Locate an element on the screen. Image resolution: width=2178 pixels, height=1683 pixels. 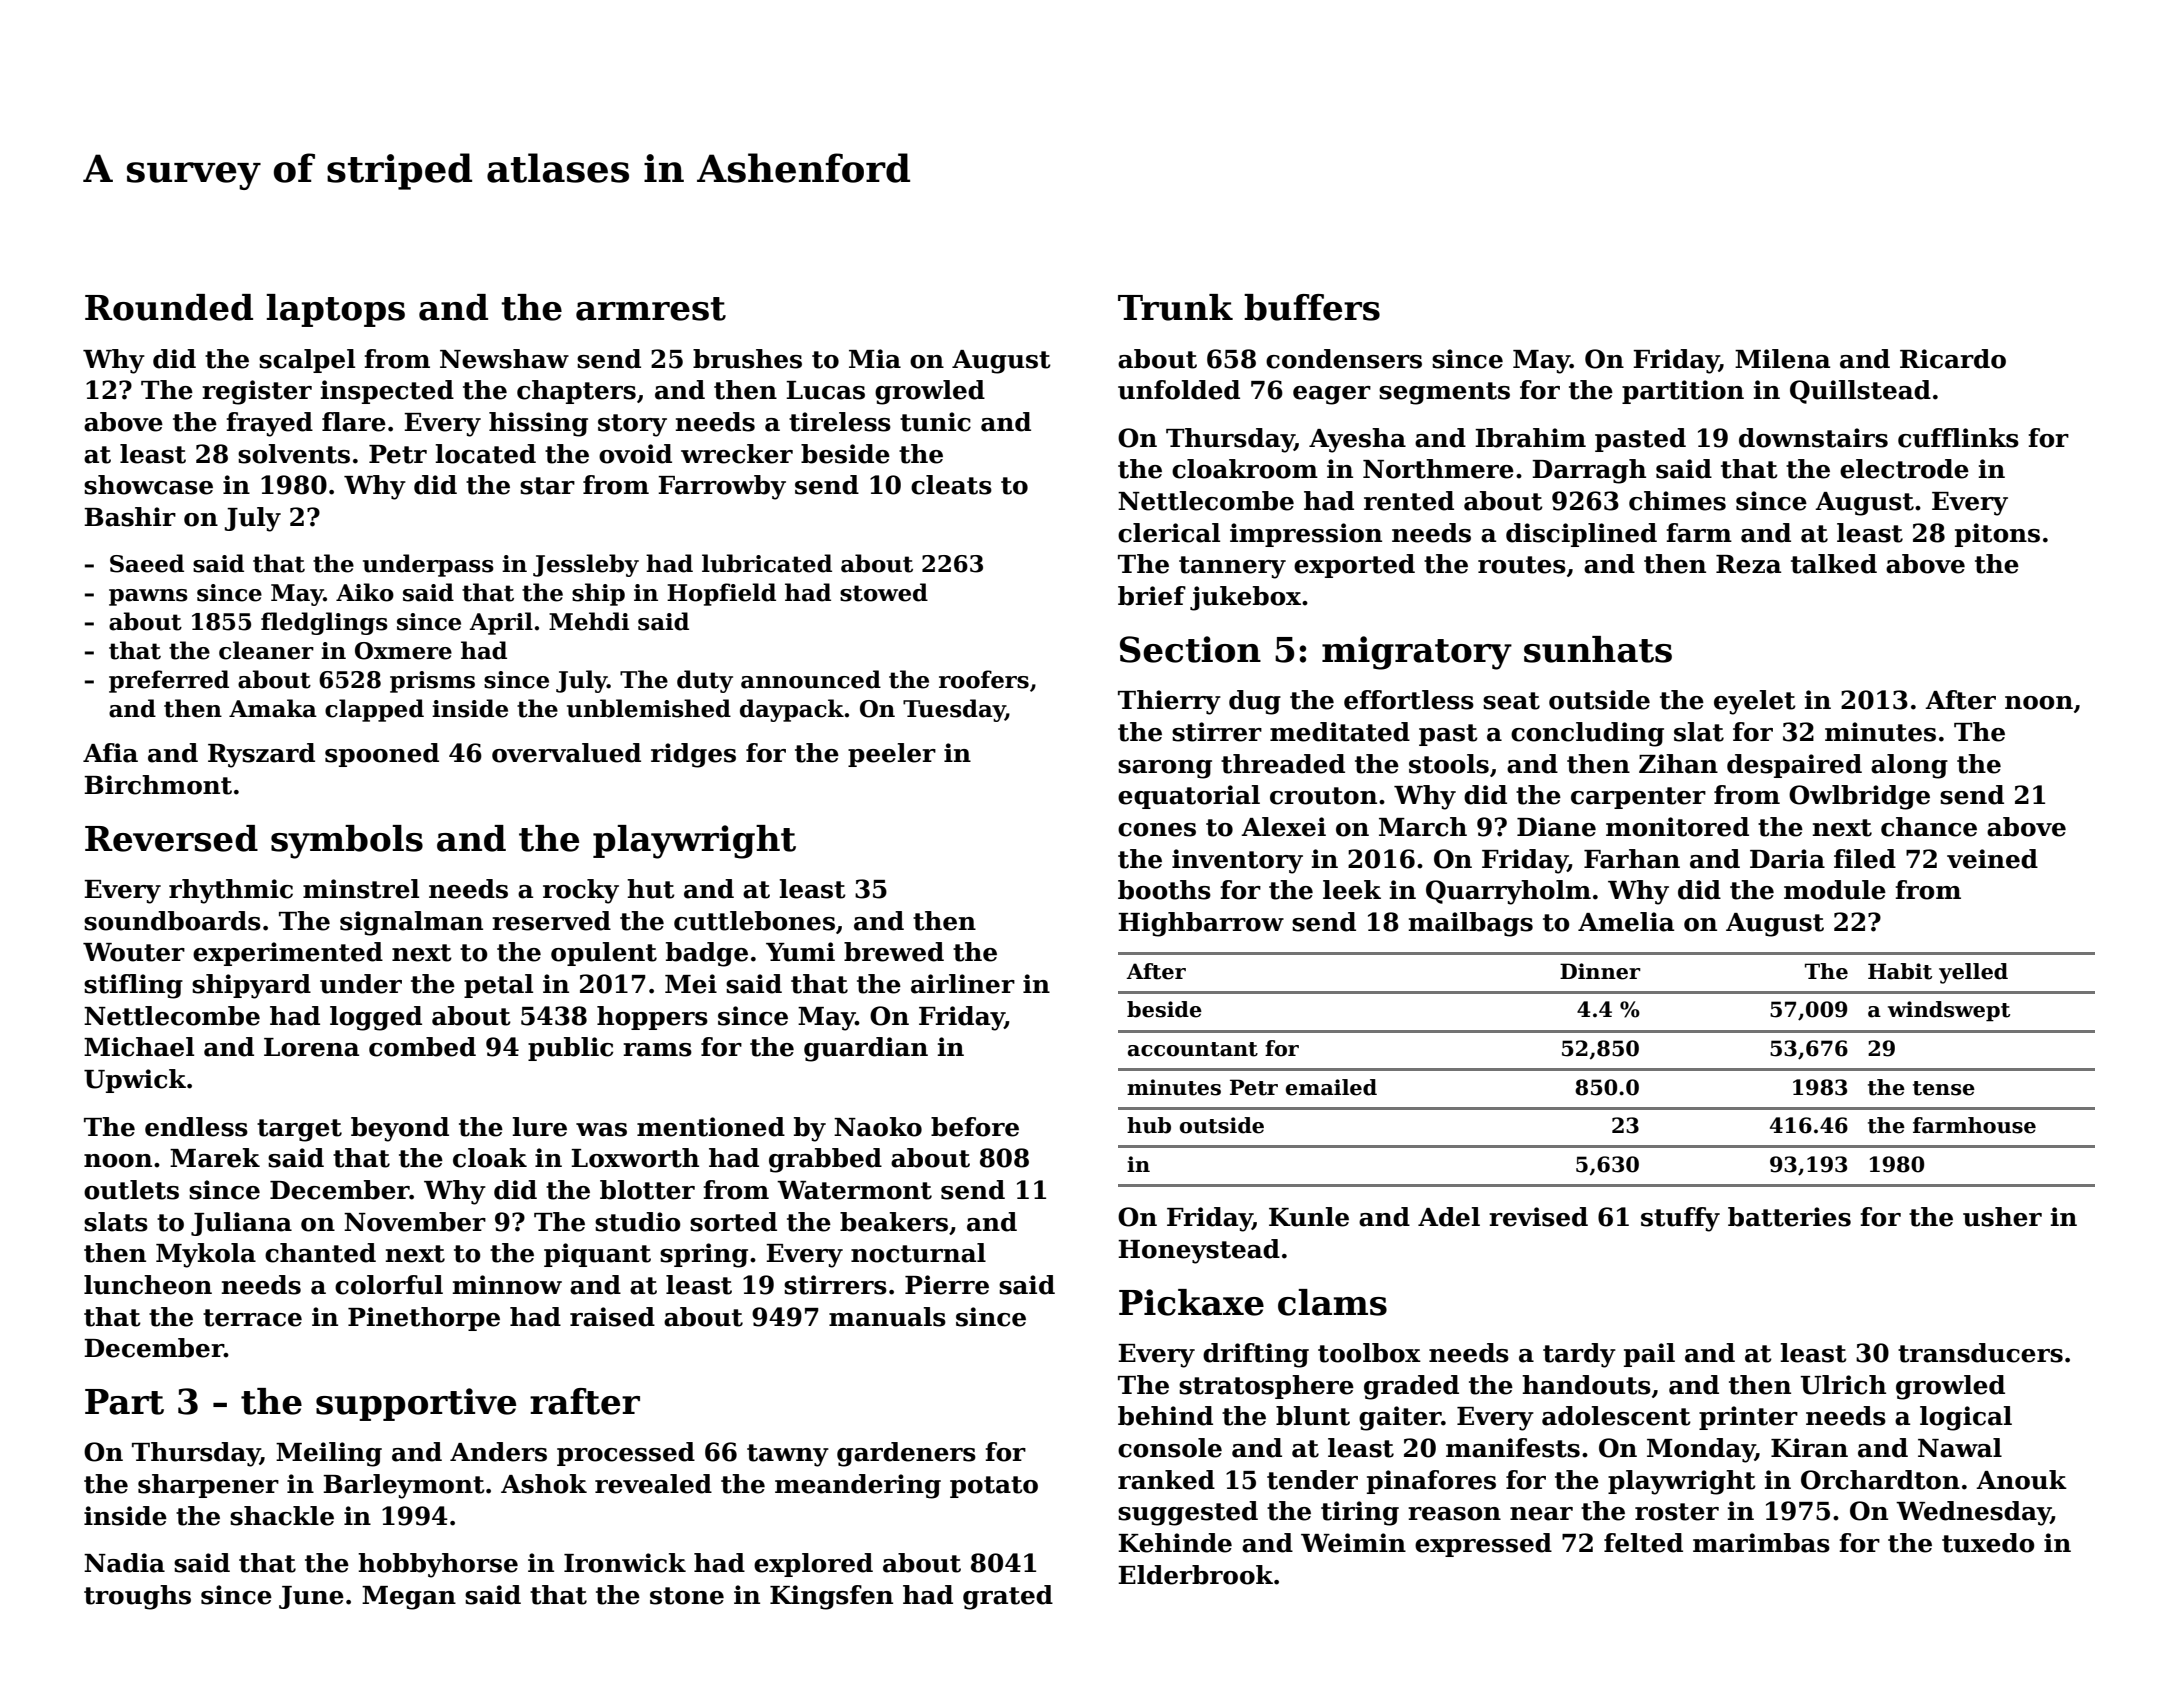
seat is located at coordinates (1511, 701).
